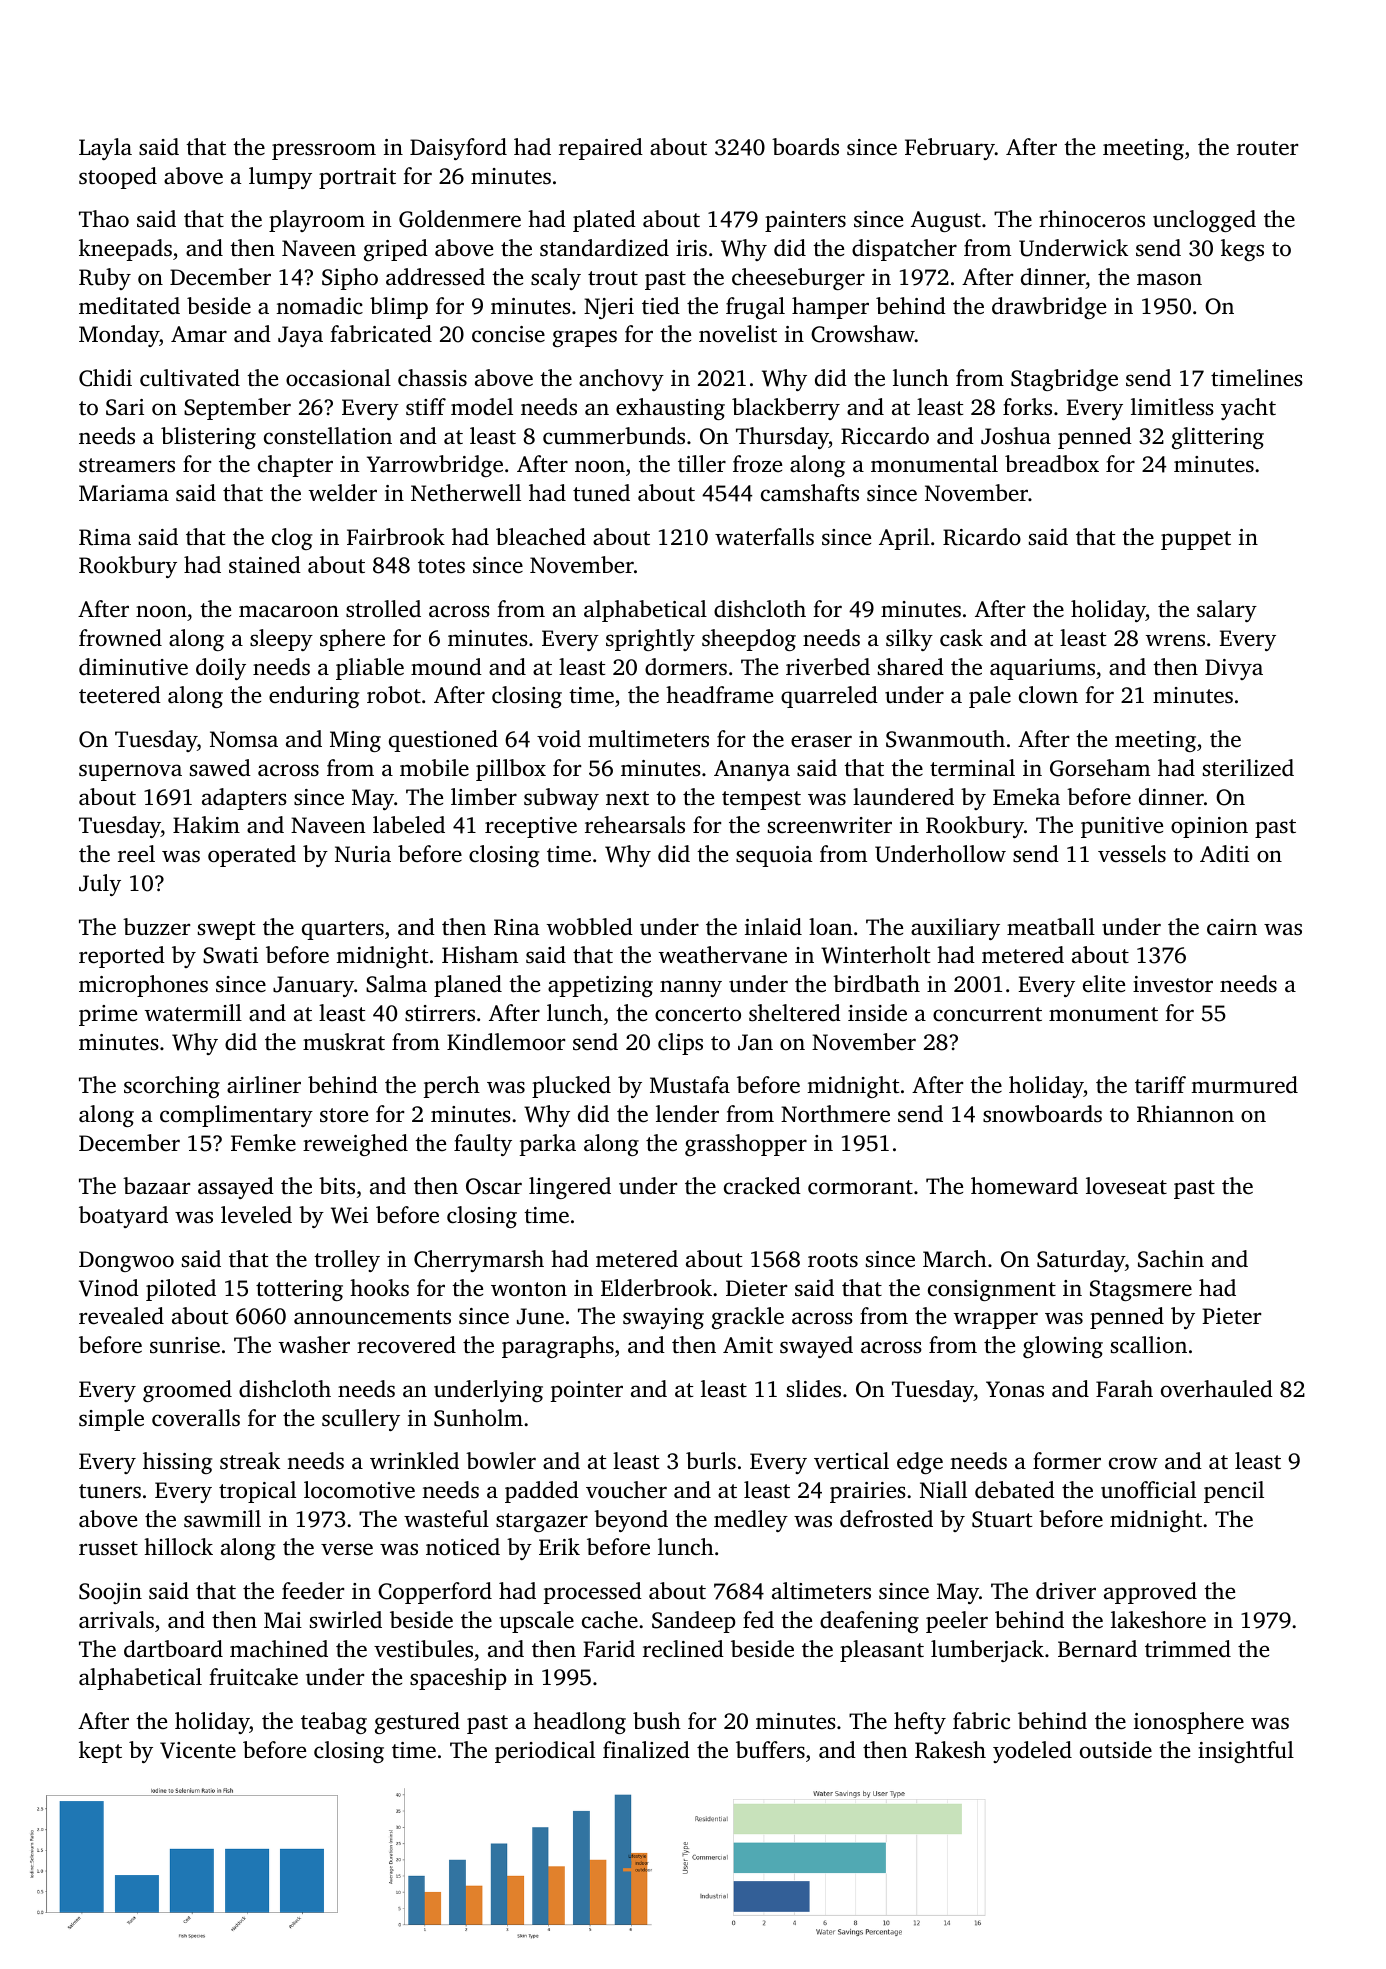 The width and height of the screenshot is (1386, 1969). Describe the element at coordinates (338, 377) in the screenshot. I see `occasional` at that location.
